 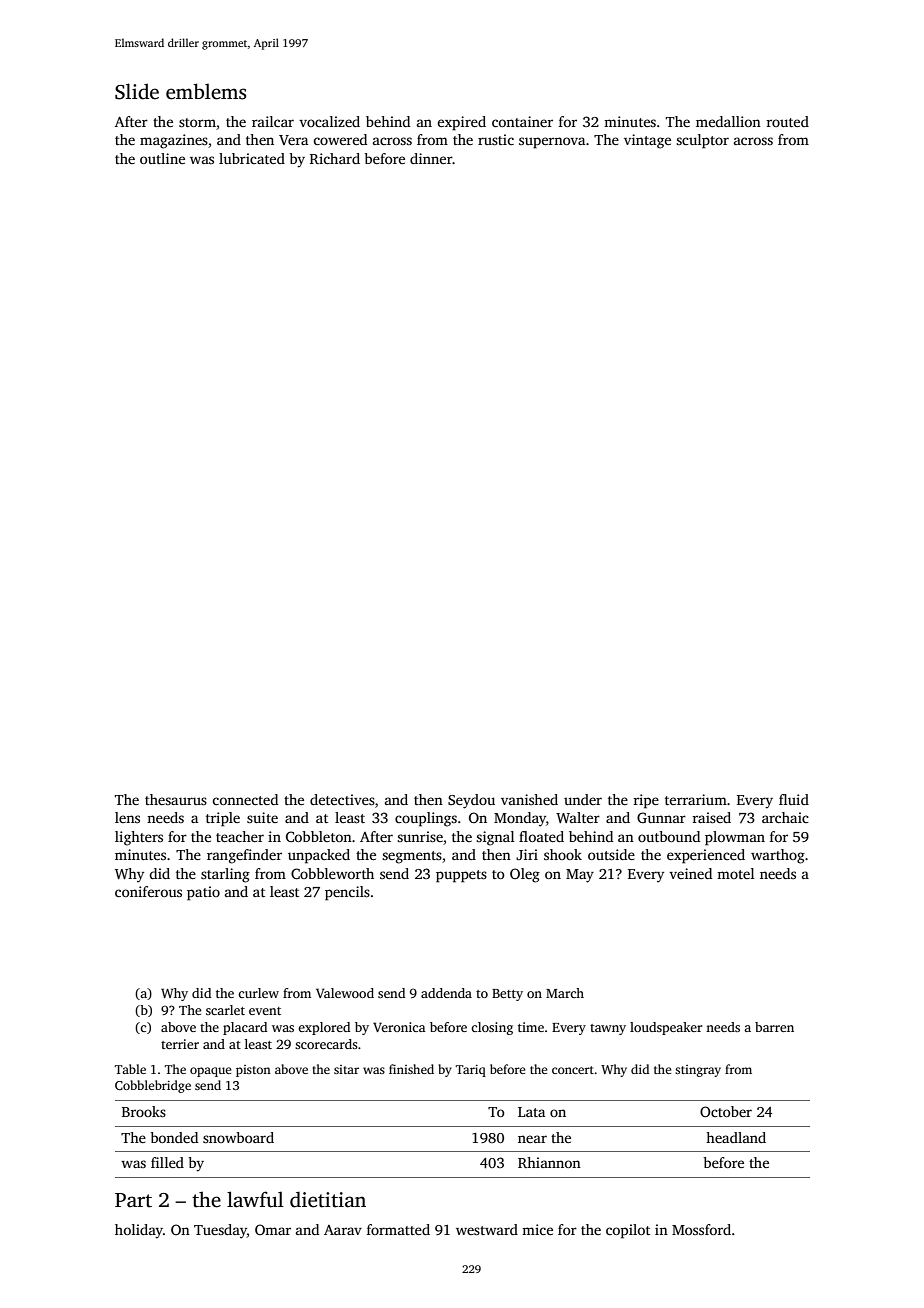 I want to click on October, so click(x=726, y=1111).
